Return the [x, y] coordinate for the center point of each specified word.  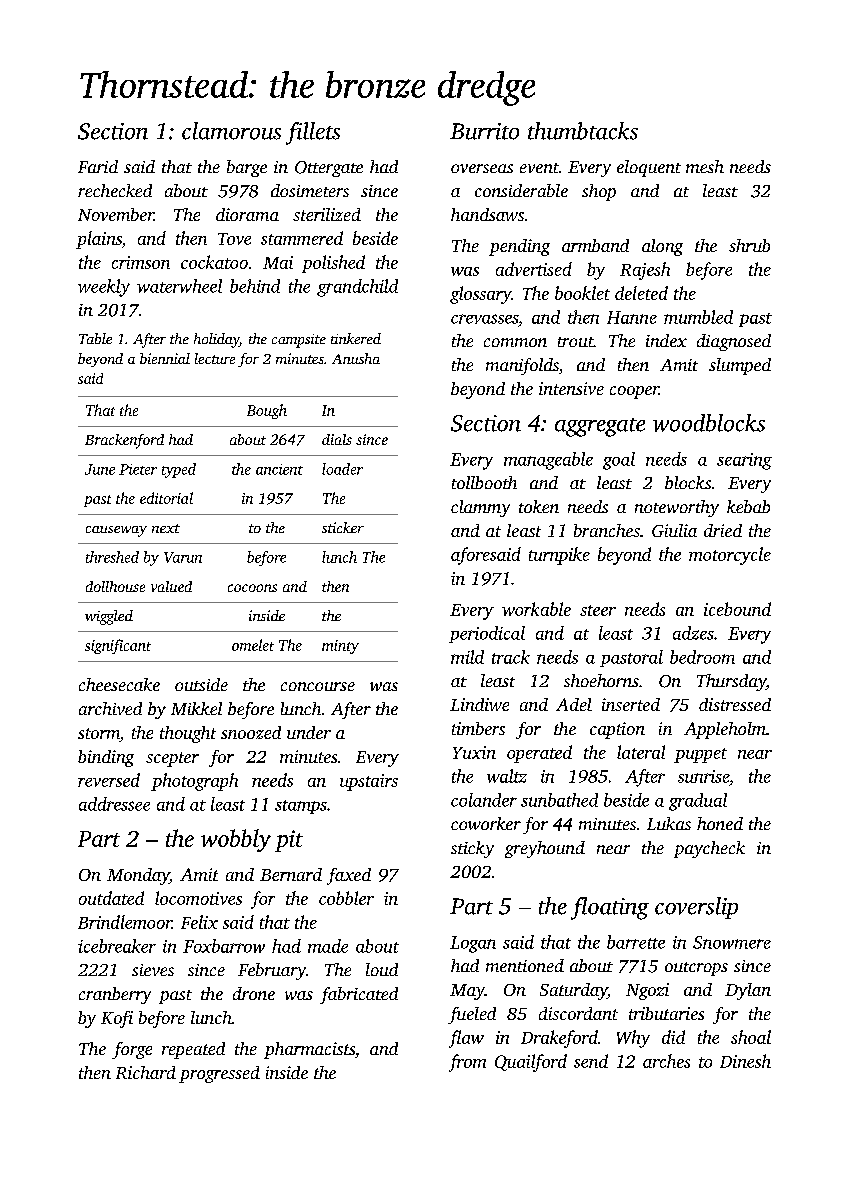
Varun [183, 557]
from [467, 1063]
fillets [313, 133]
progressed [219, 1074]
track [511, 657]
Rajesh [645, 271]
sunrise [703, 776]
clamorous [231, 131]
